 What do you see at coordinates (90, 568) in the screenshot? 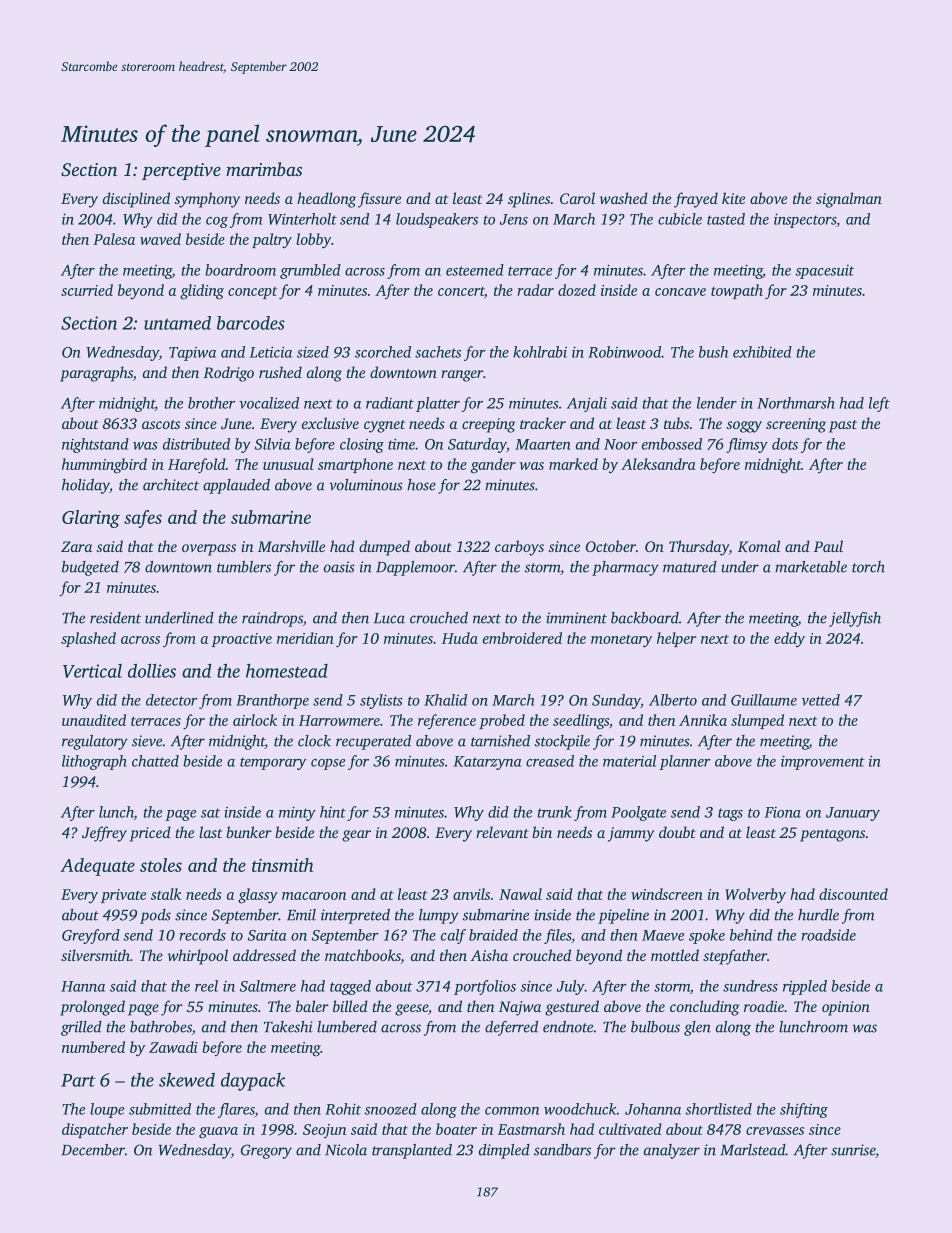
I see `budgeted` at bounding box center [90, 568].
